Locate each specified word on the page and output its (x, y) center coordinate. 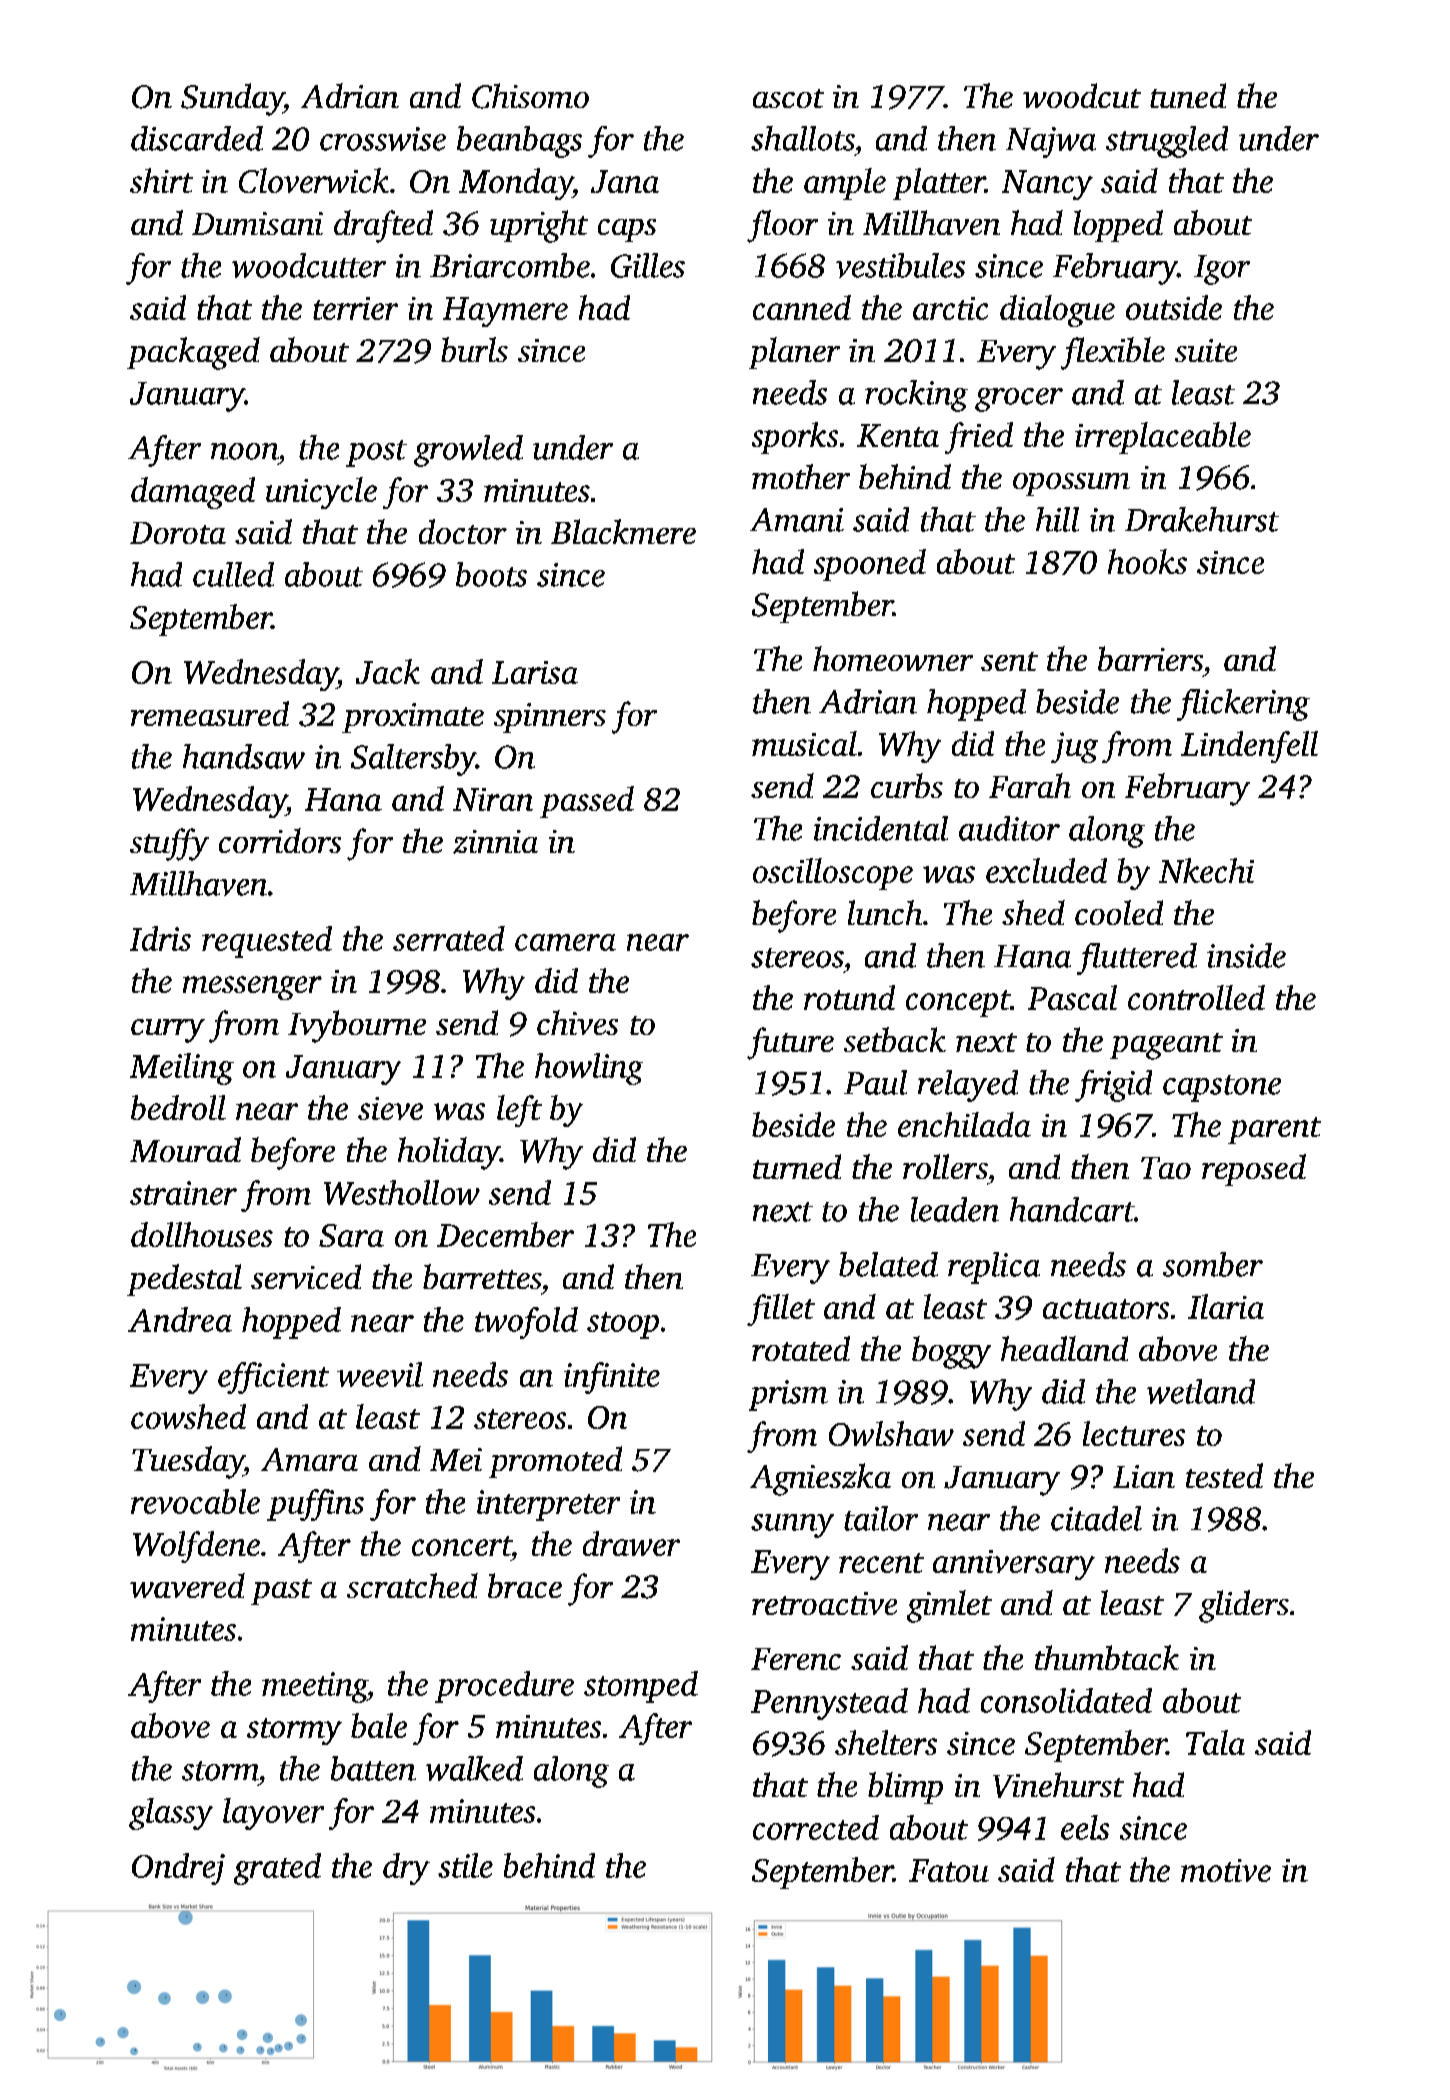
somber (1213, 1264)
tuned (1188, 95)
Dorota (178, 533)
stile (465, 1865)
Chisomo (530, 96)
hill (1057, 519)
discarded (197, 138)
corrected (816, 1827)
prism (788, 1395)
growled (468, 451)
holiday (449, 1153)
